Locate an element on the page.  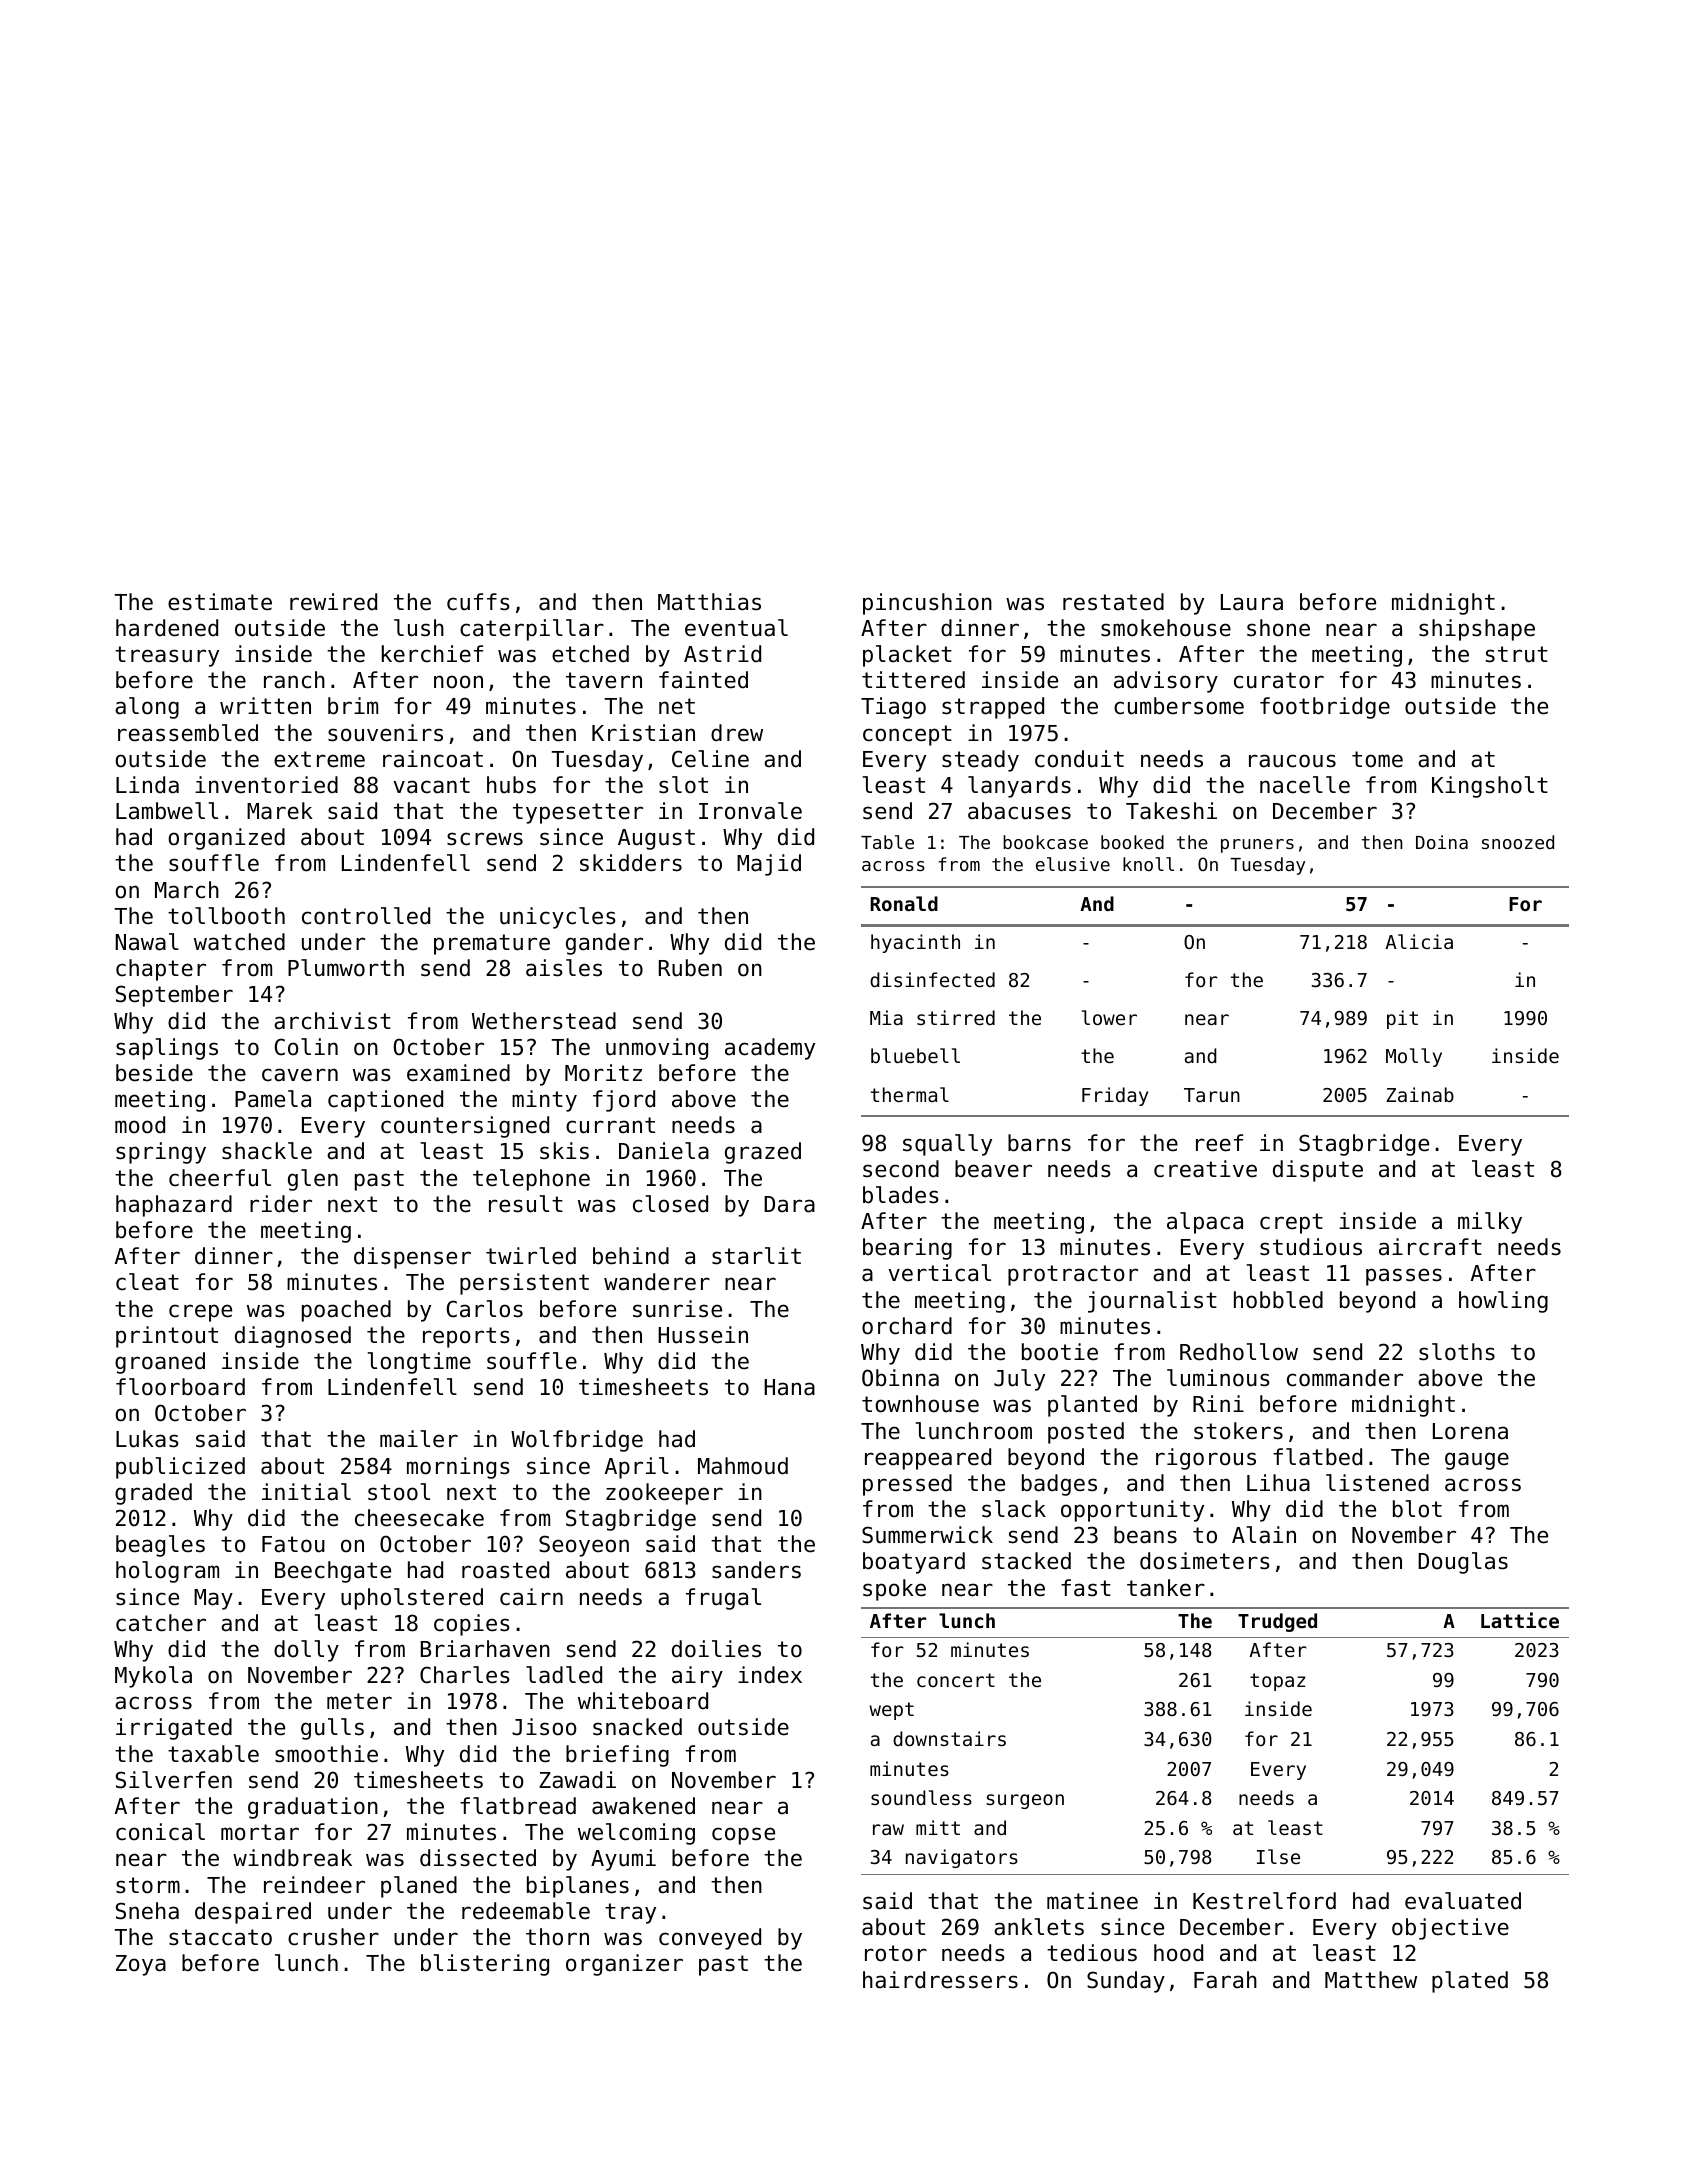
blistering is located at coordinates (485, 1965).
